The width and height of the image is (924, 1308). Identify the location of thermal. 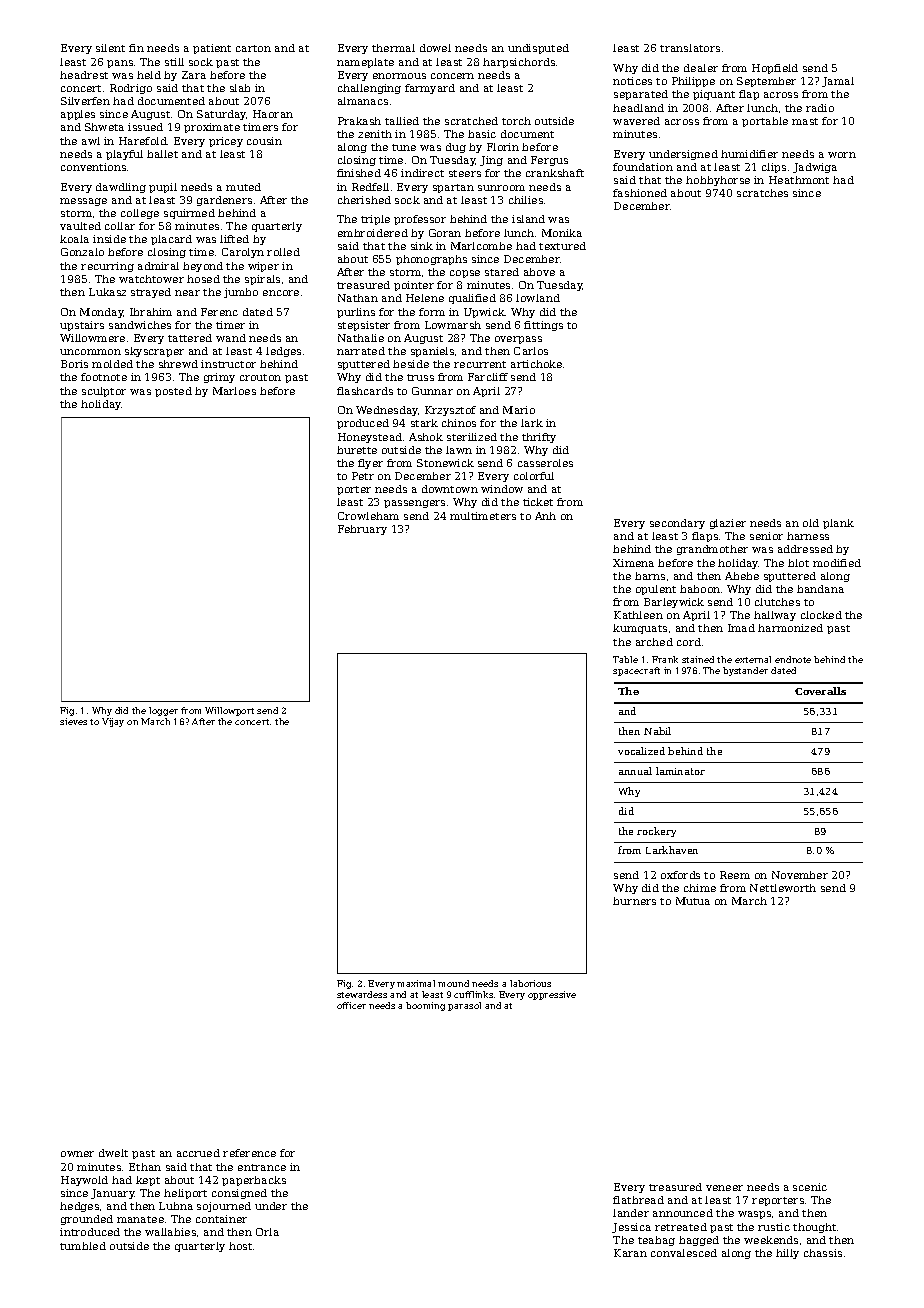
(393, 48).
